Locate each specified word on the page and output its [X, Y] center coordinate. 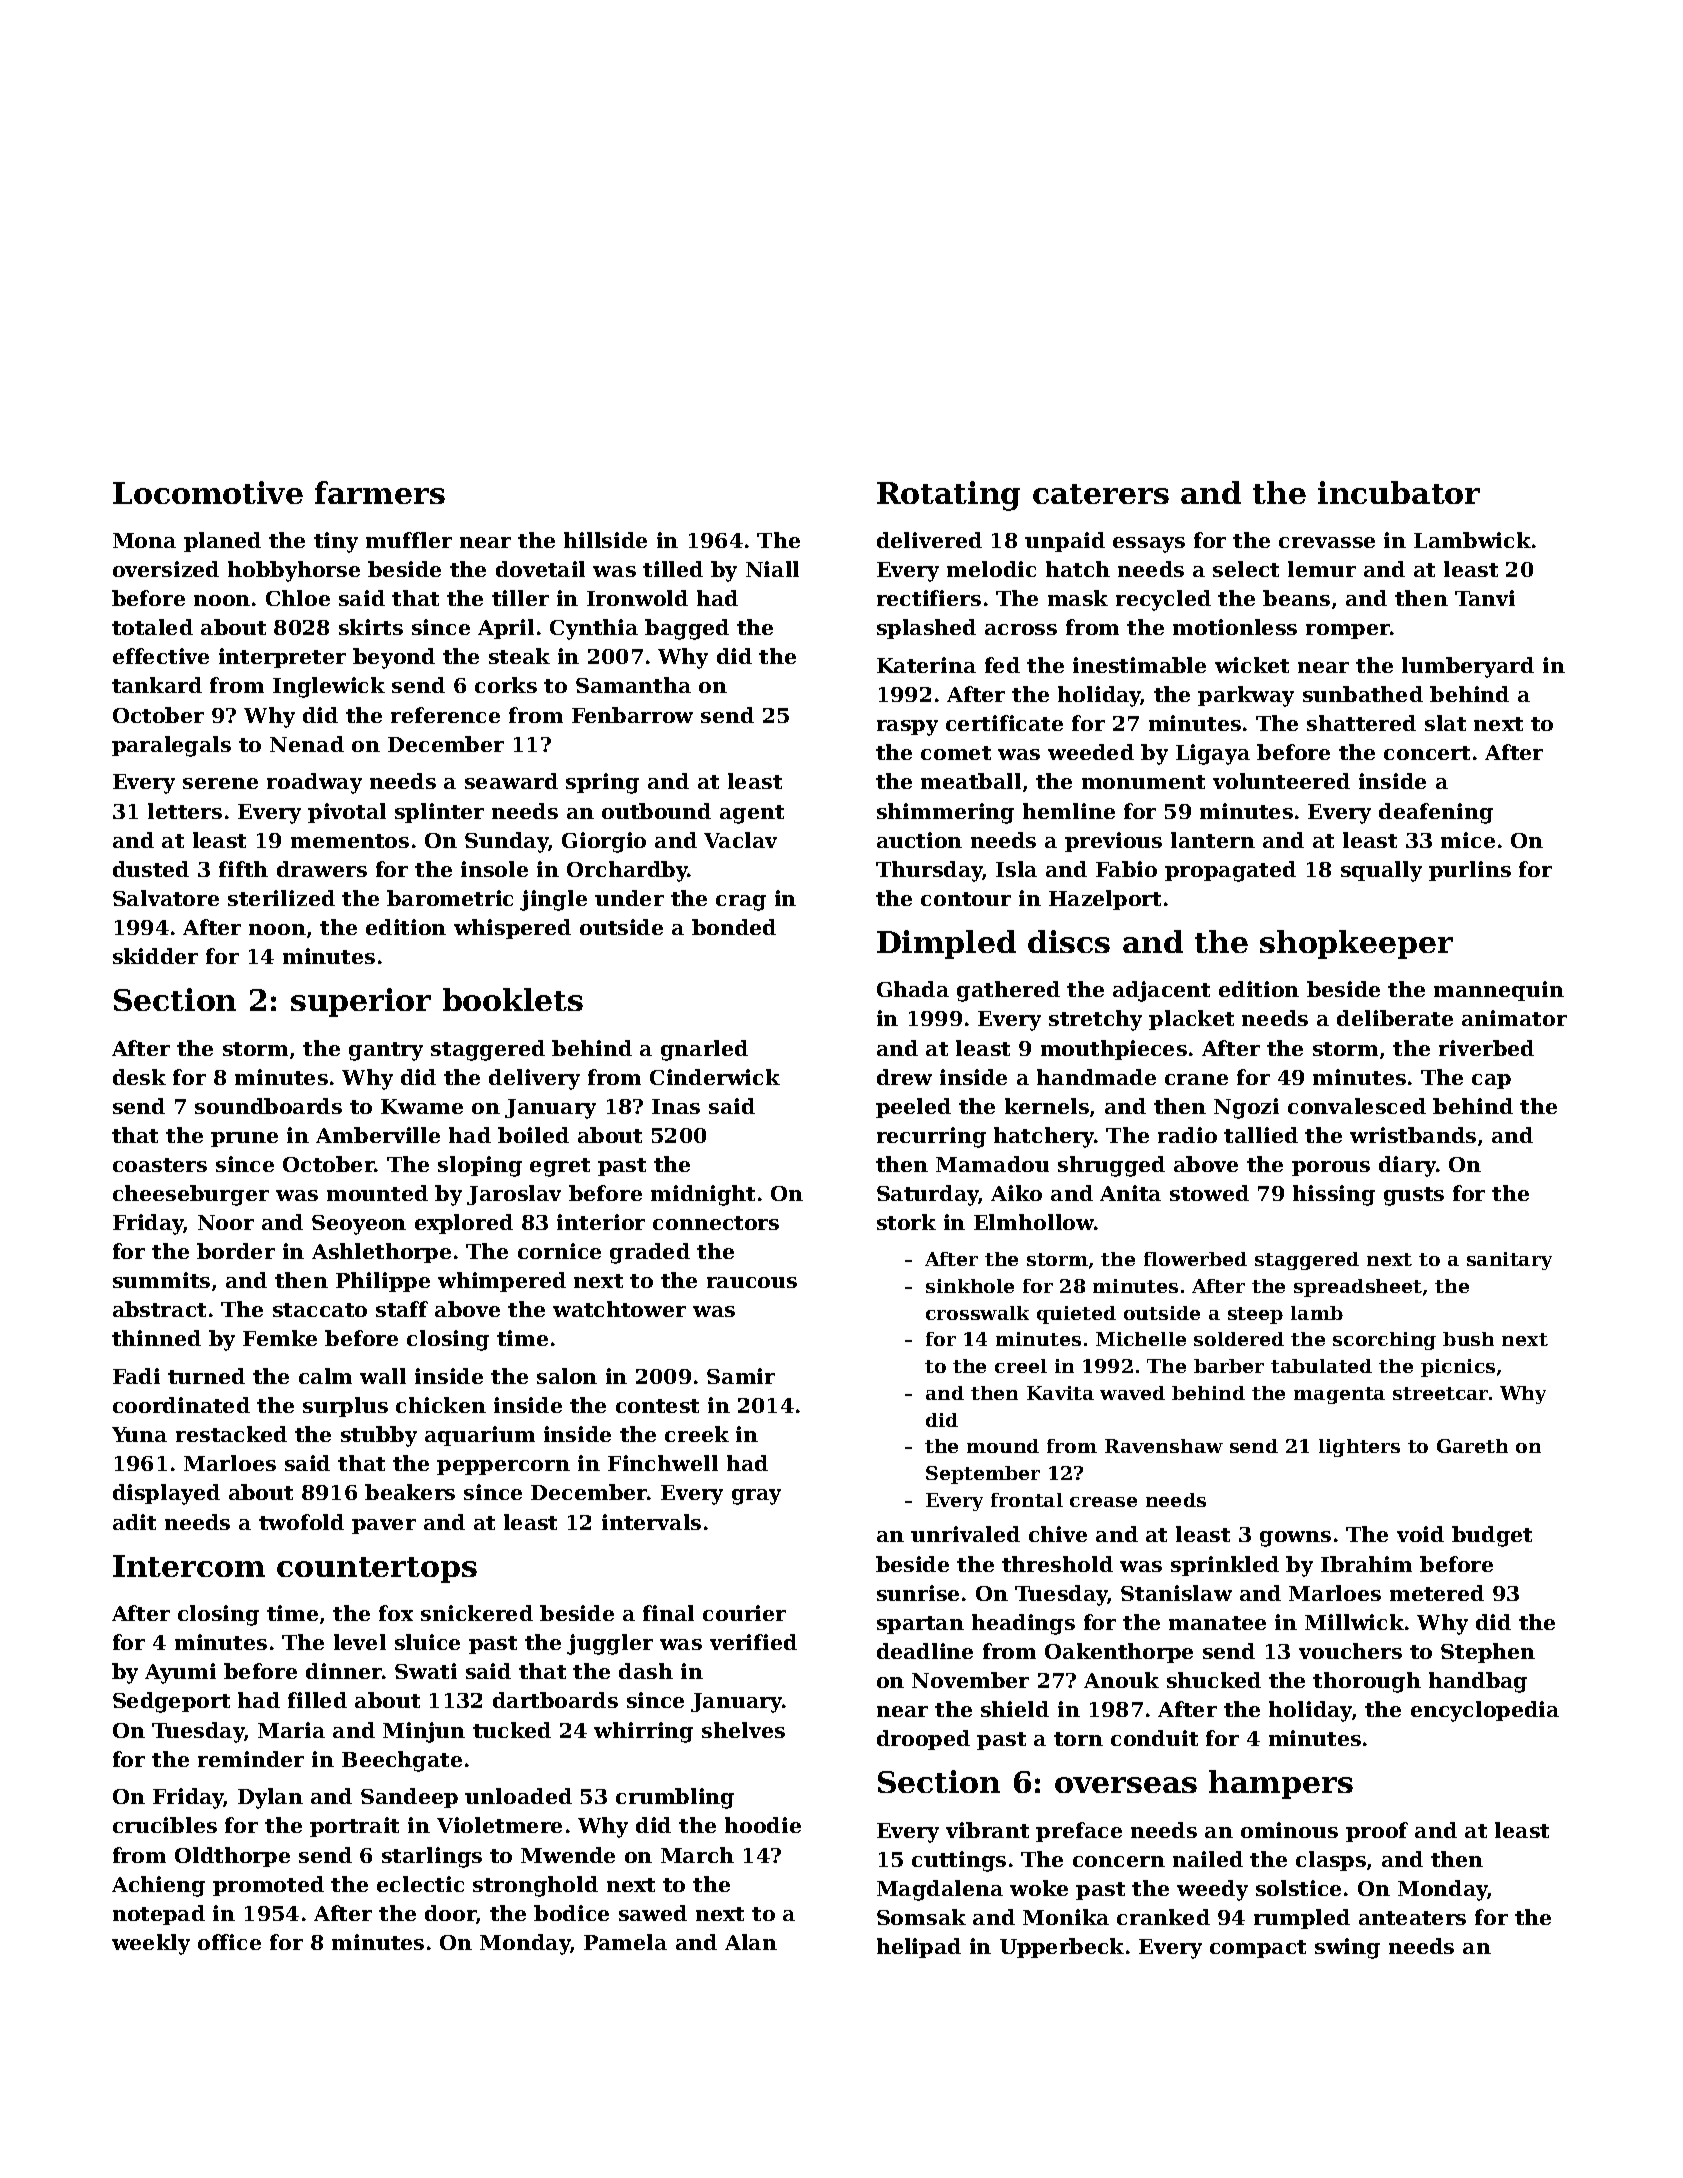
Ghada [913, 989]
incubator [1399, 492]
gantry [386, 1051]
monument [1143, 782]
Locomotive [208, 492]
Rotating [948, 496]
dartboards [555, 1700]
